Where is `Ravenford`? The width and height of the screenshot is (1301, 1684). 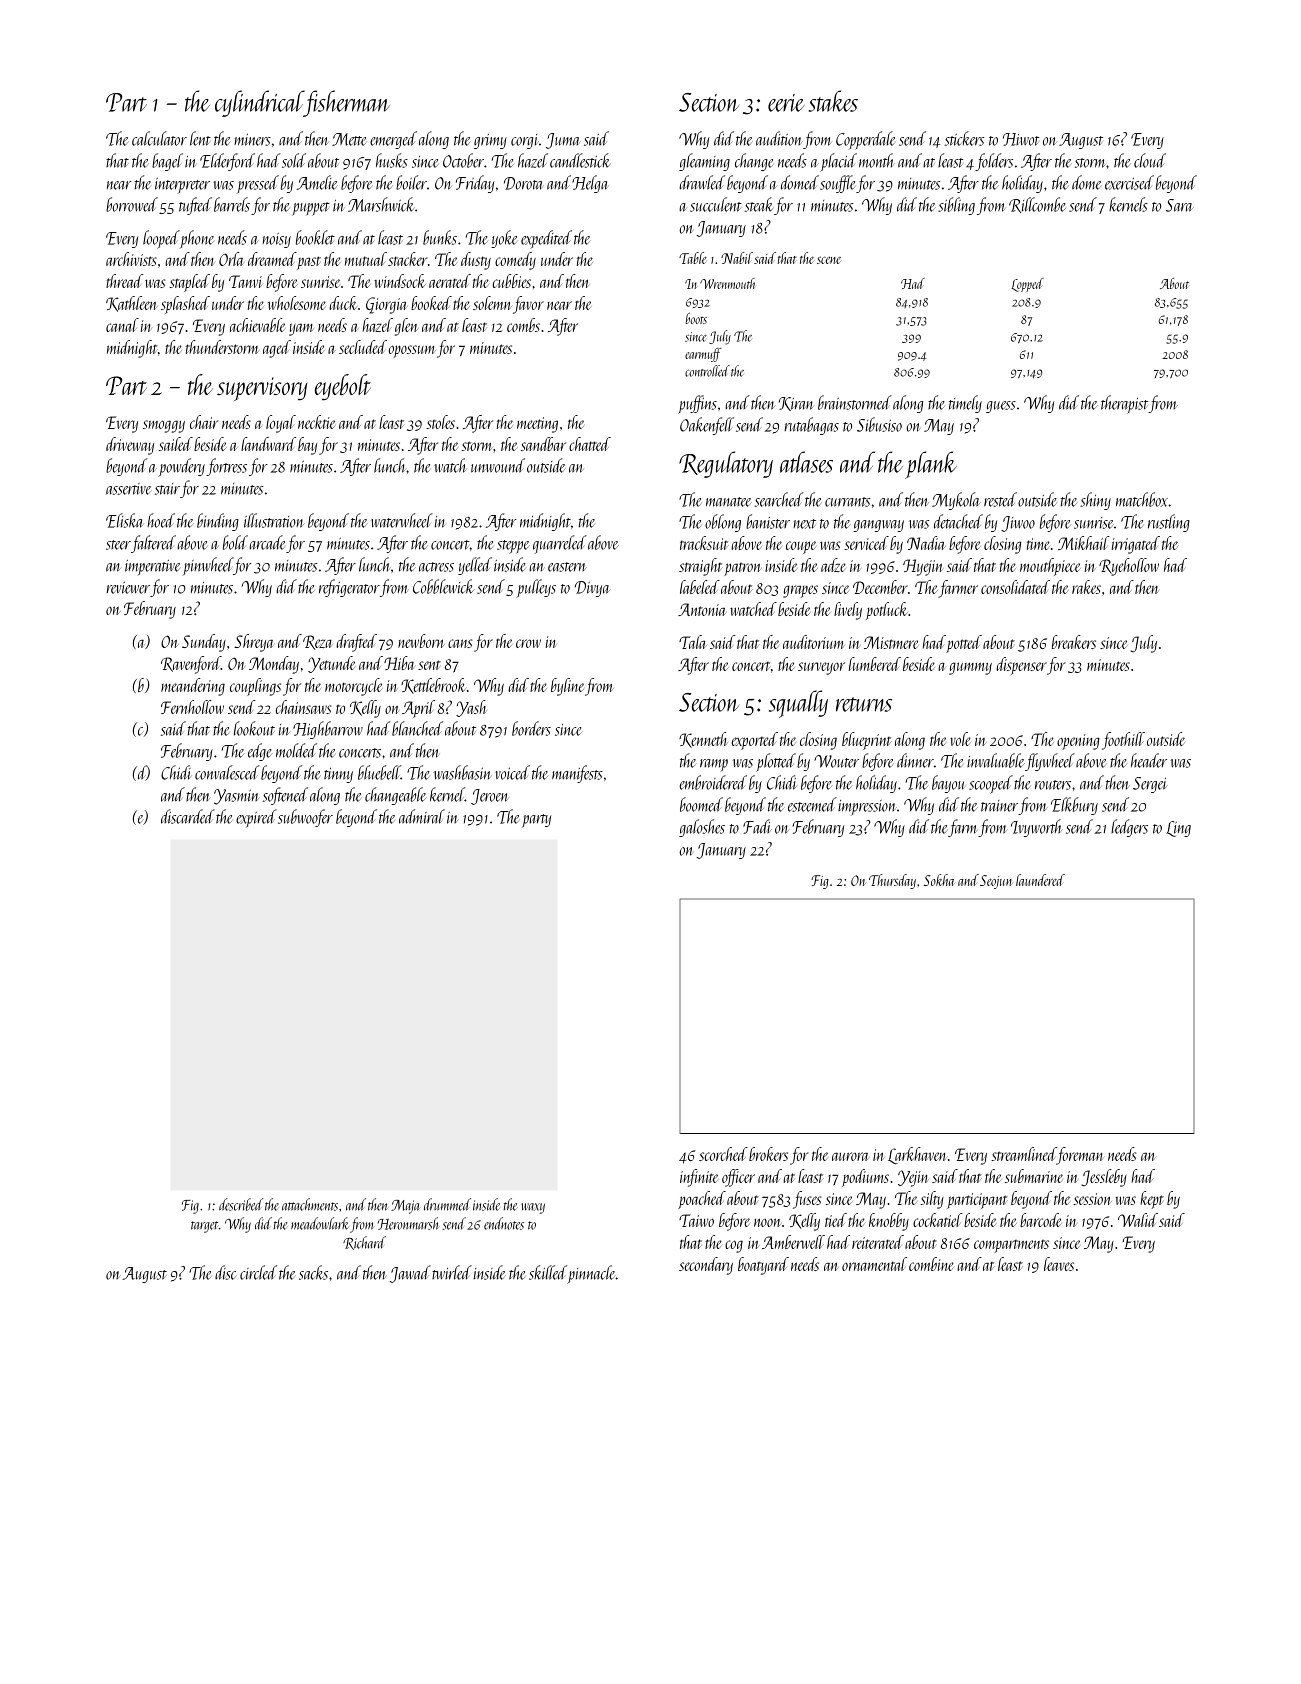 Ravenford is located at coordinates (191, 665).
